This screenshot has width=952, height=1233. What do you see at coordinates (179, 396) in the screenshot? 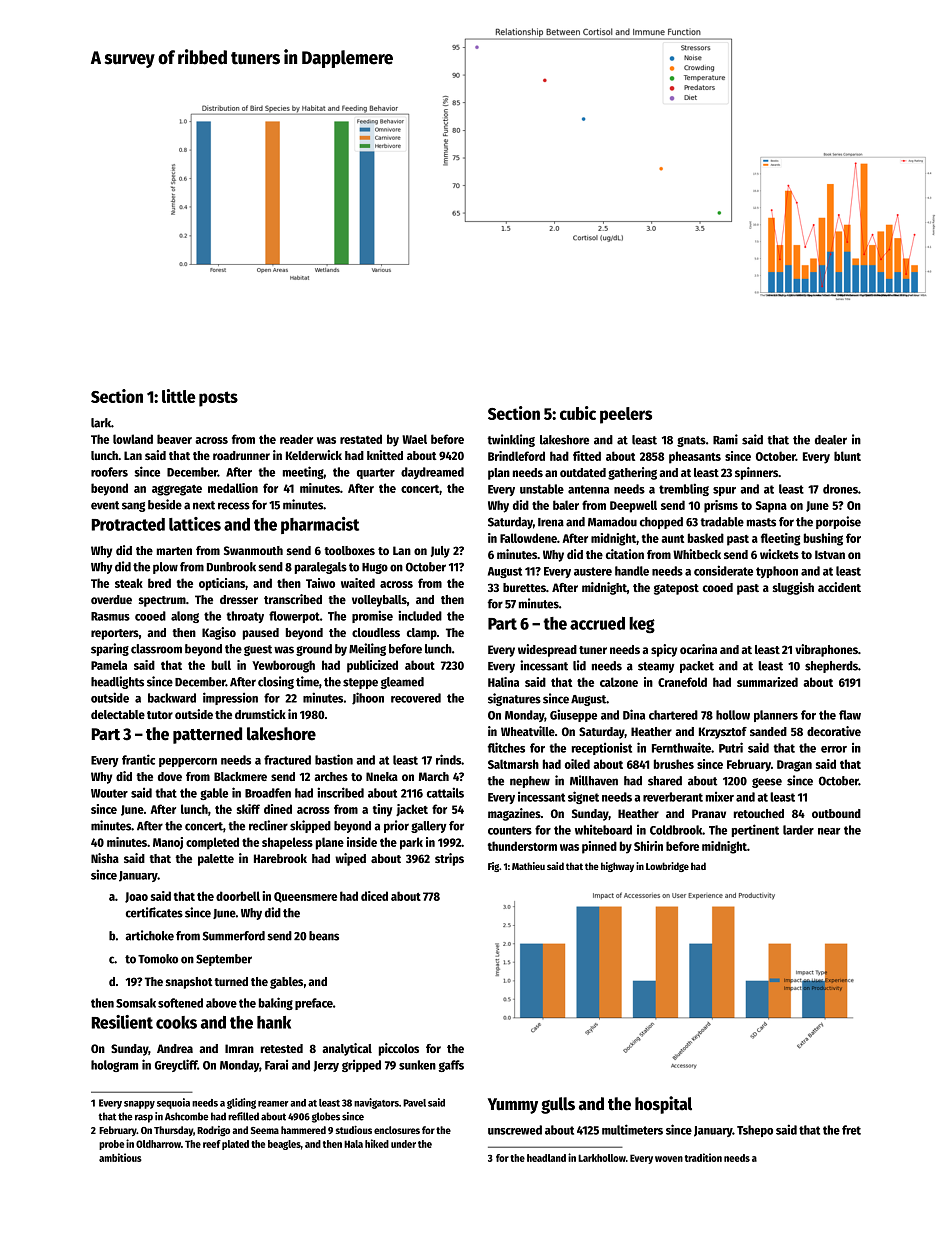
I see `little` at bounding box center [179, 396].
